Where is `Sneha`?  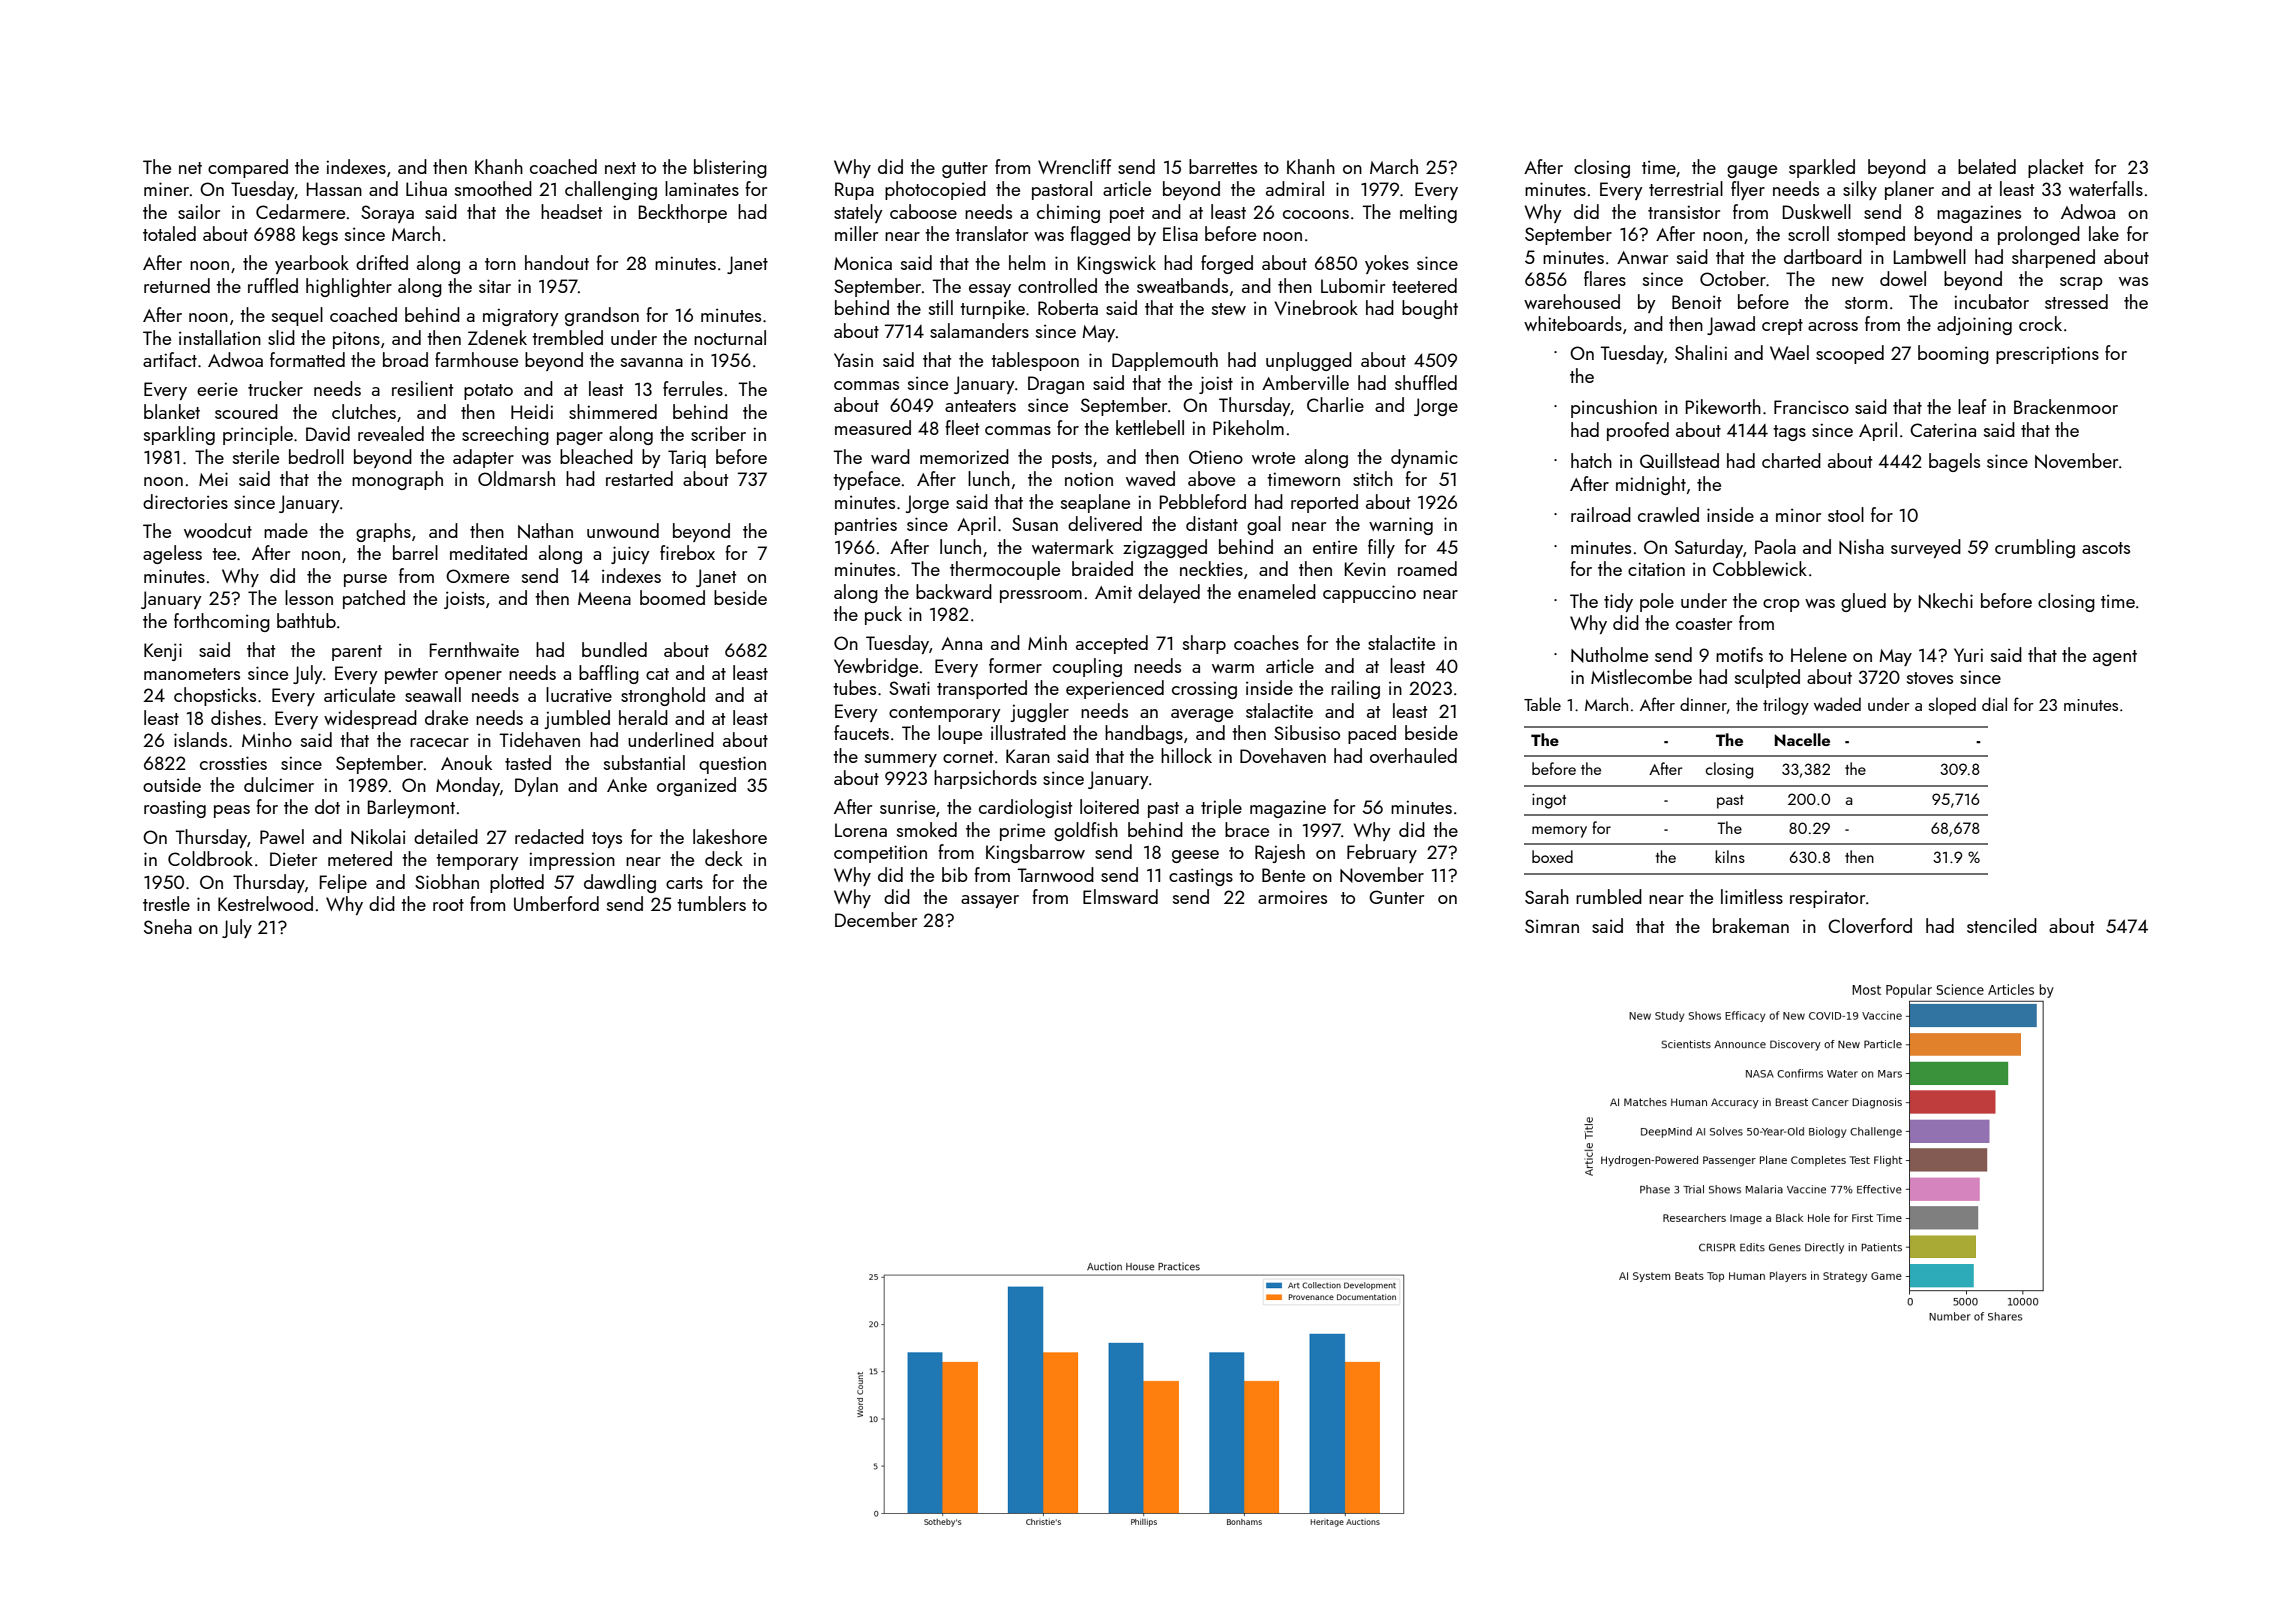
Sneha is located at coordinates (168, 926).
